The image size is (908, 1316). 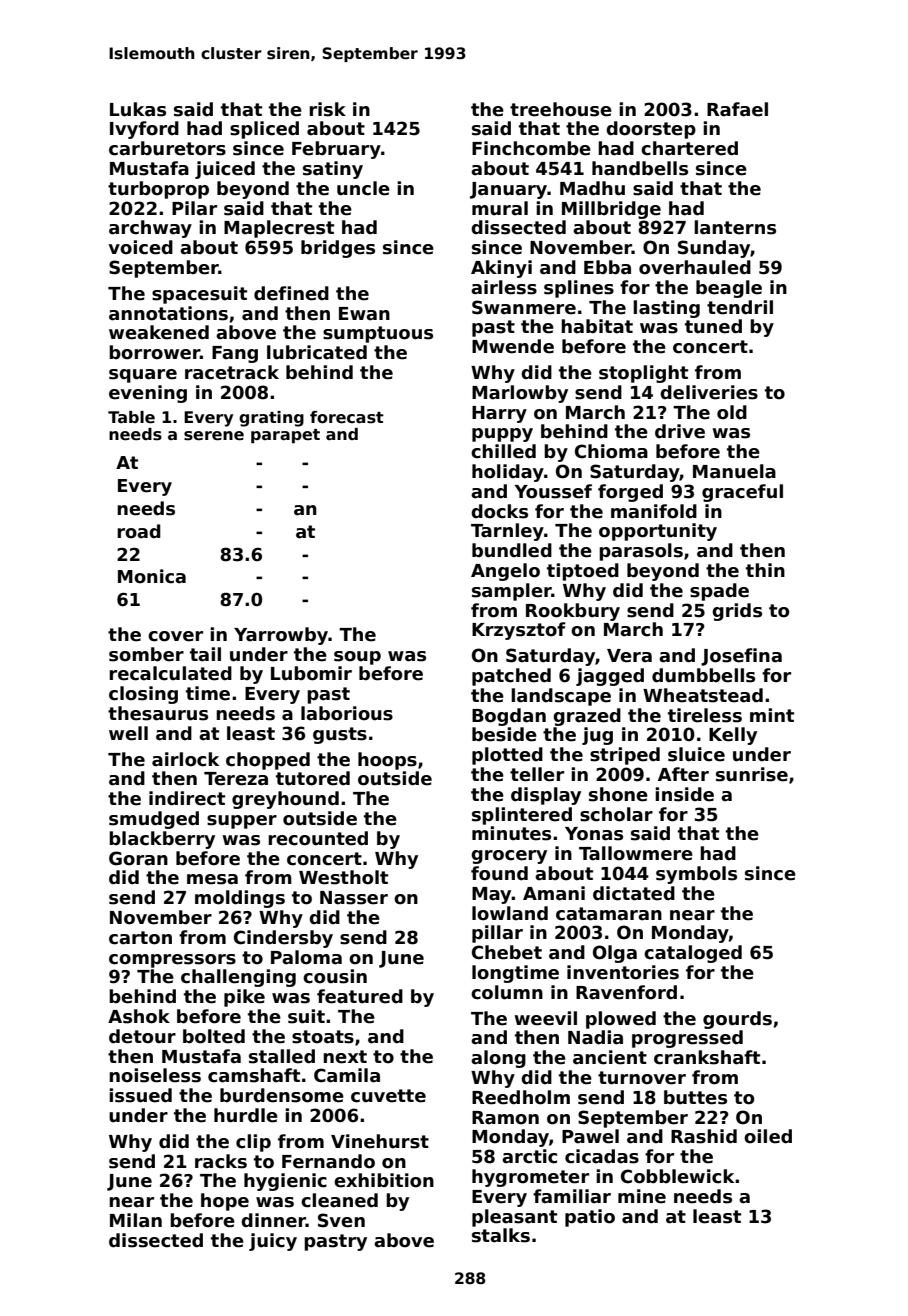 What do you see at coordinates (138, 109) in the screenshot?
I see `Lukas` at bounding box center [138, 109].
